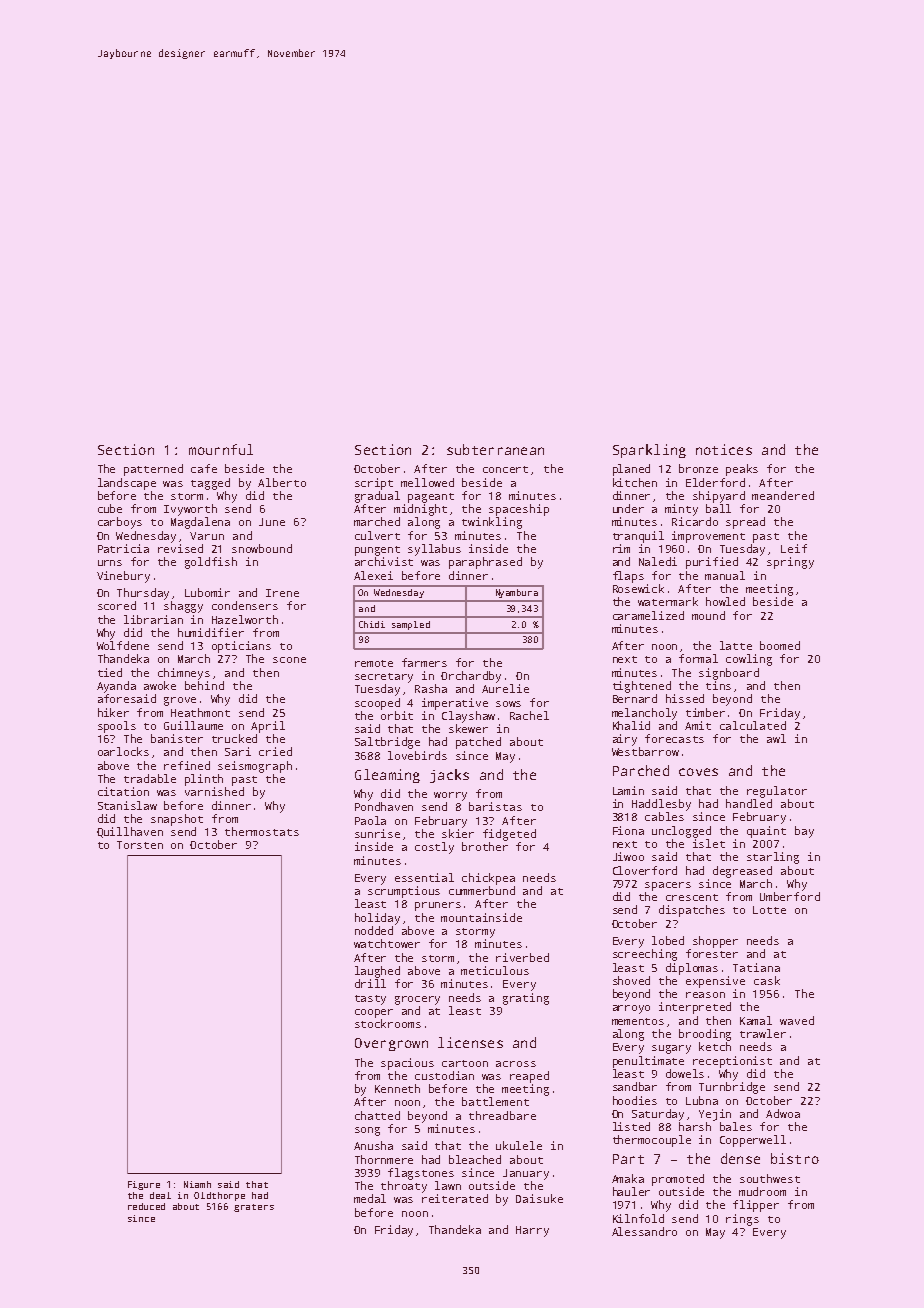 The height and width of the page is (1308, 924). What do you see at coordinates (516, 1064) in the page?
I see `across` at bounding box center [516, 1064].
